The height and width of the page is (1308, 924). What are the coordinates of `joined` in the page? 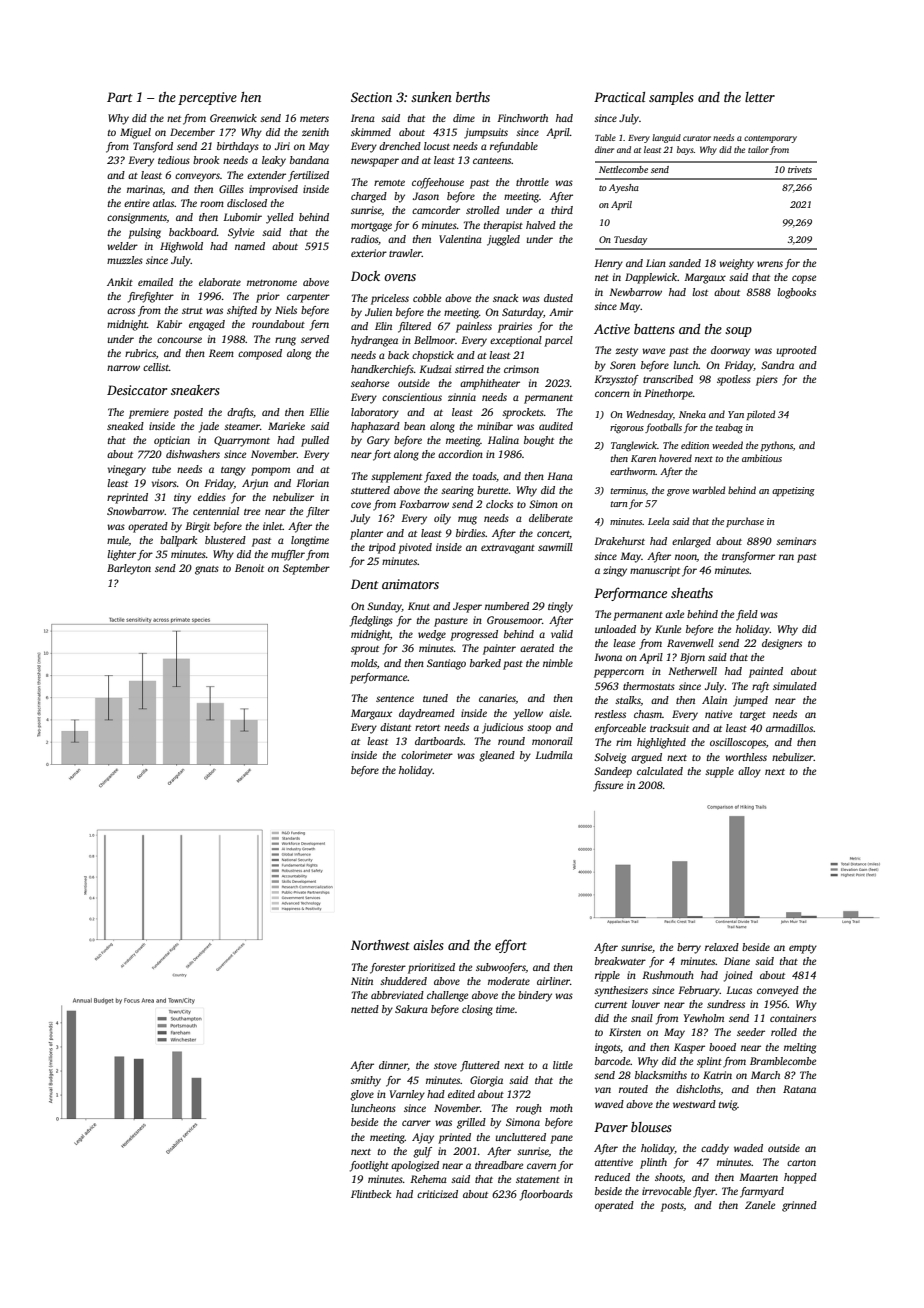 It's located at (738, 976).
